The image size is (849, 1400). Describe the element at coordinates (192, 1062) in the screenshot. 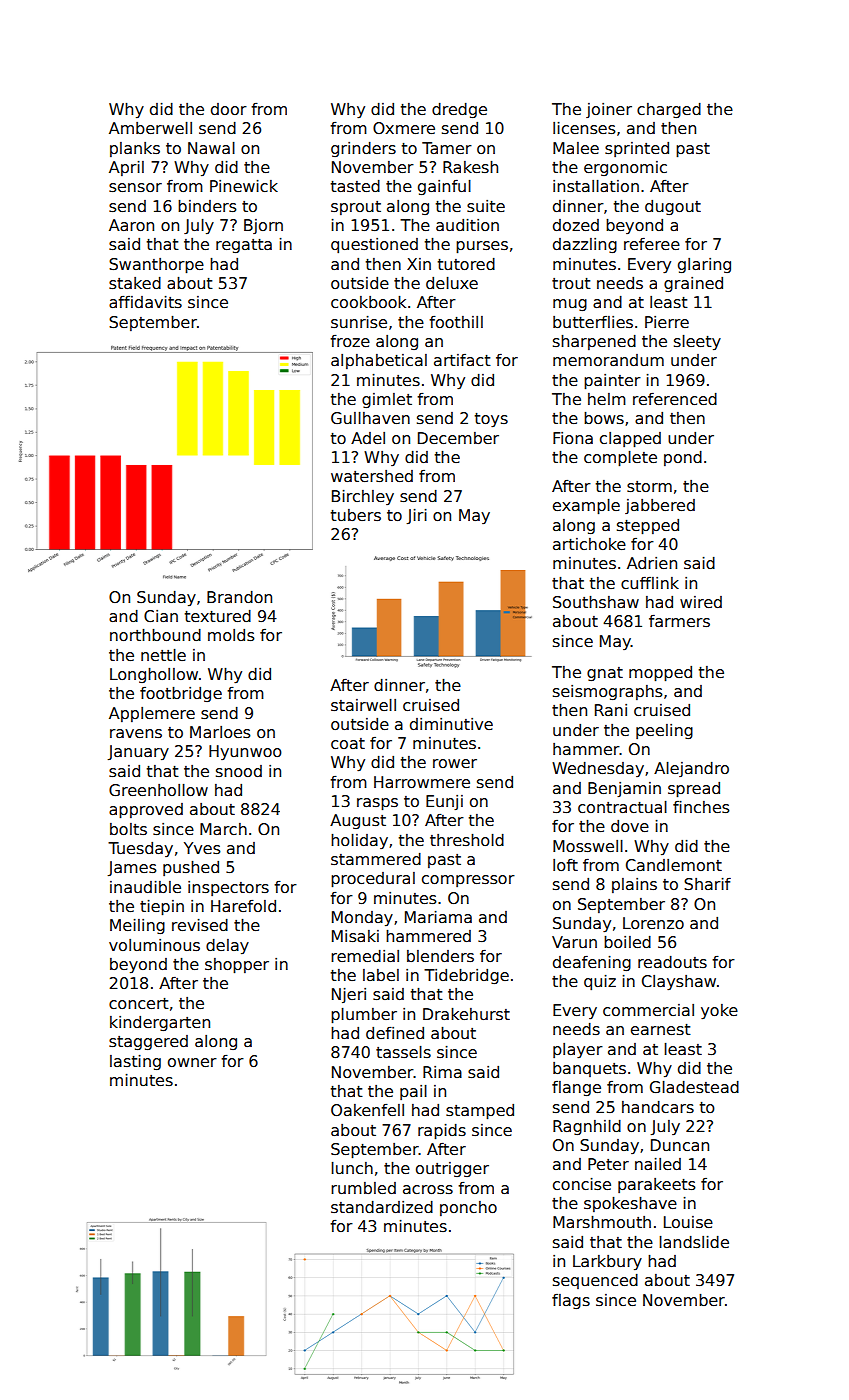

I see `owner` at that location.
